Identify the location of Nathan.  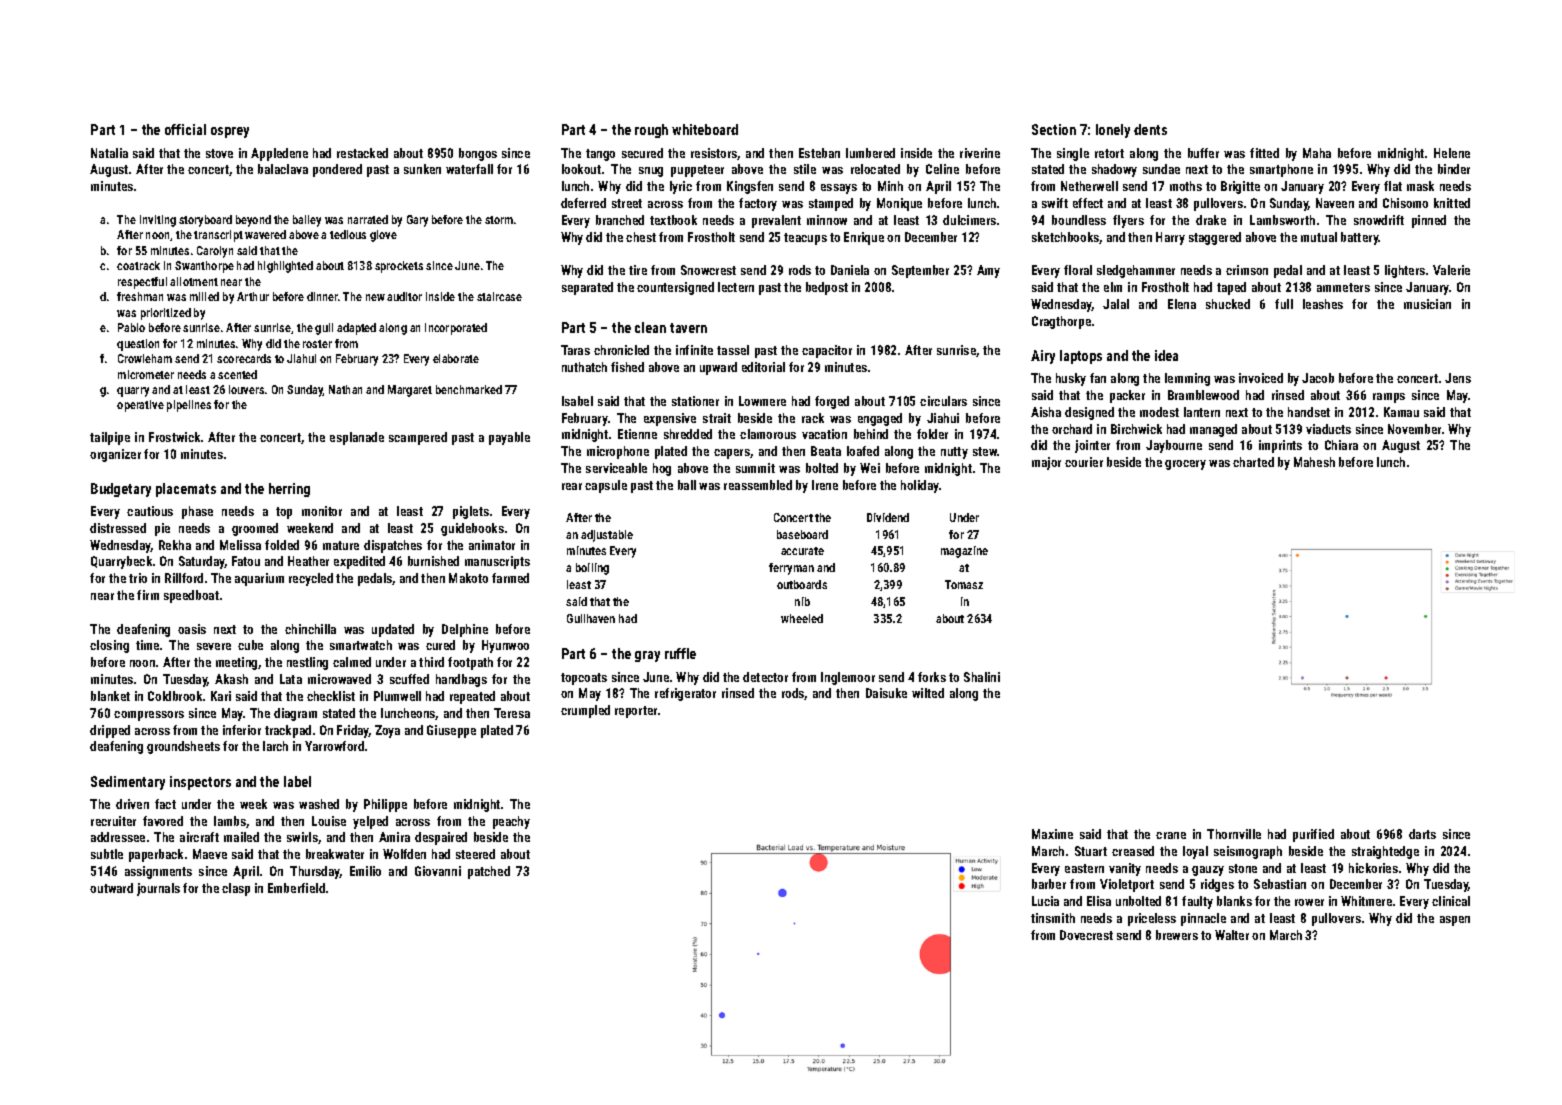
(345, 389).
